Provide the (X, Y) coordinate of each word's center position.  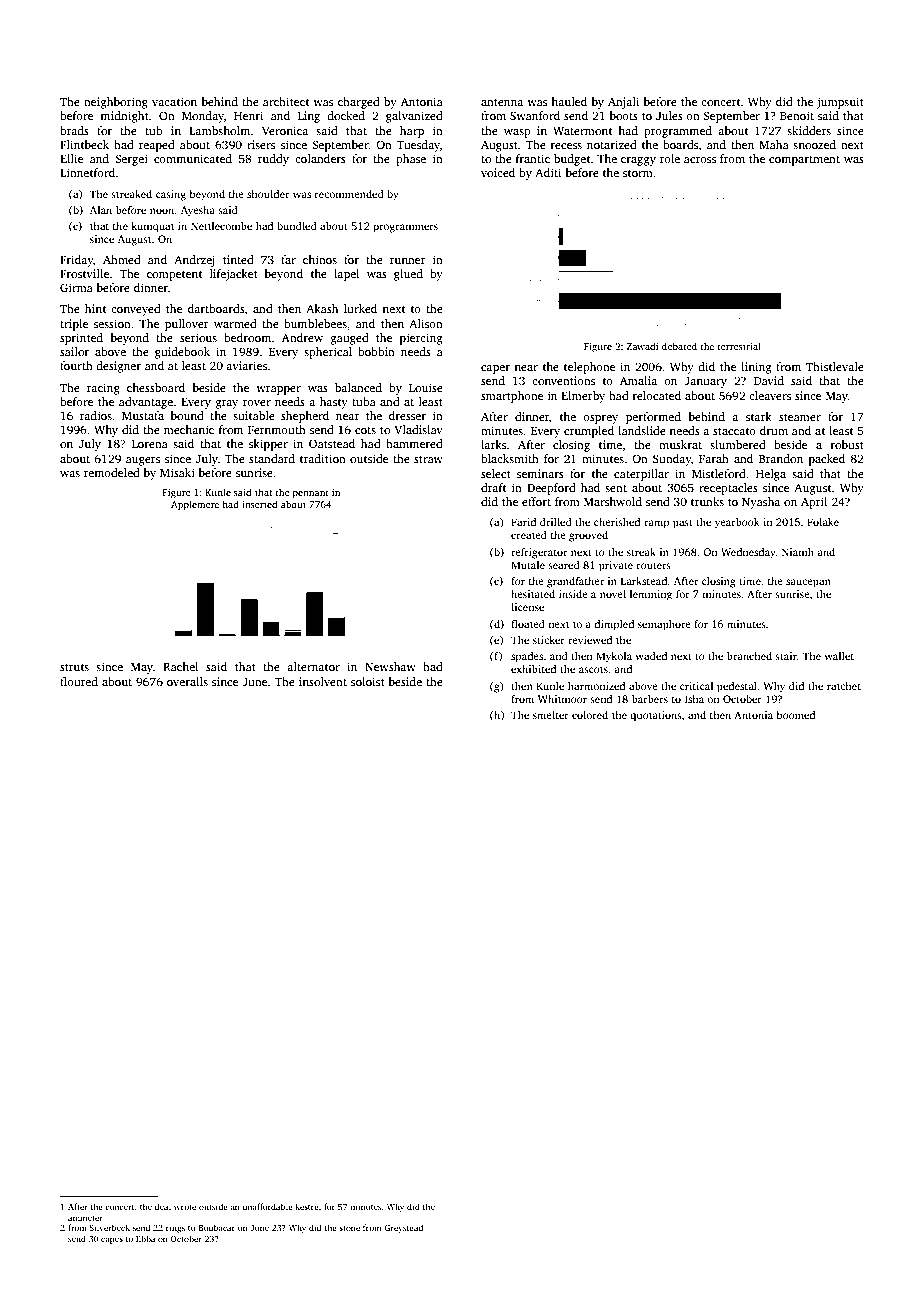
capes (112, 1240)
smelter (551, 715)
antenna (502, 102)
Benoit (797, 115)
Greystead (403, 1228)
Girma (76, 287)
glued (408, 275)
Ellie (71, 158)
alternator (313, 666)
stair (786, 656)
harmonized (596, 686)
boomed (795, 715)
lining (756, 368)
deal (163, 1206)
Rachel (180, 666)
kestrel (308, 1206)
